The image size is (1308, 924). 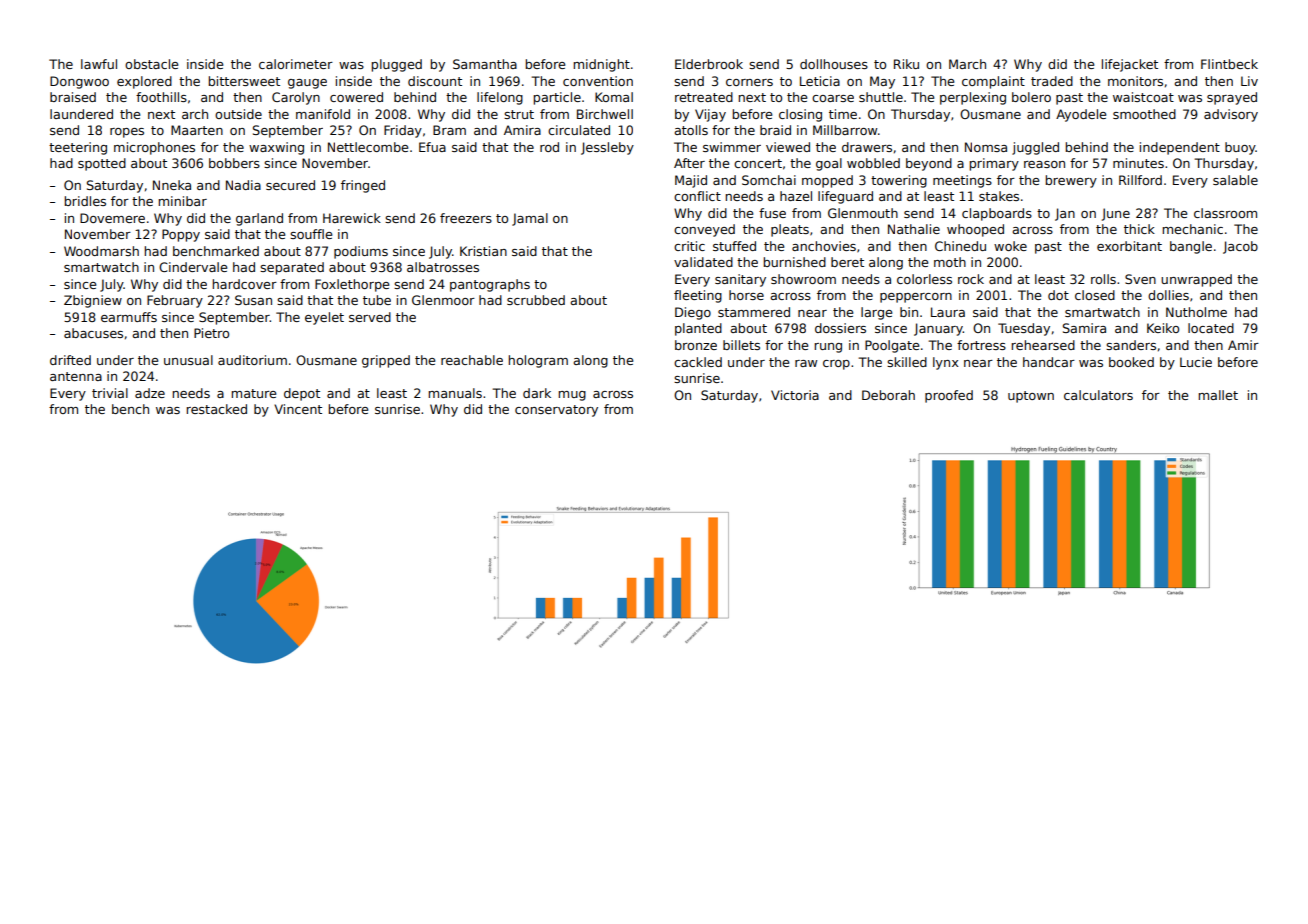 I want to click on Jamal, so click(x=530, y=219).
